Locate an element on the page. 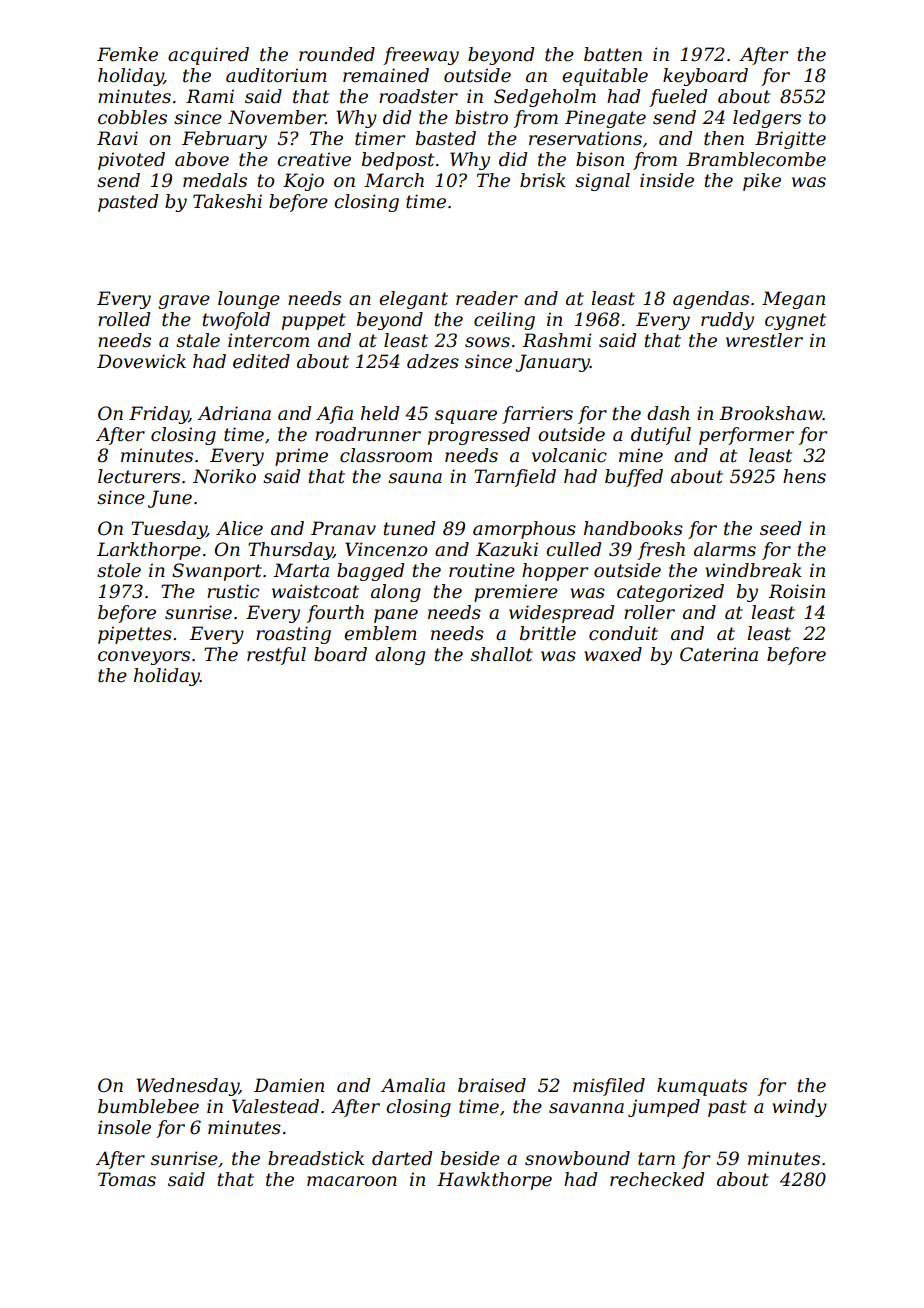 The width and height of the document is (924, 1308). Amalia is located at coordinates (413, 1085).
